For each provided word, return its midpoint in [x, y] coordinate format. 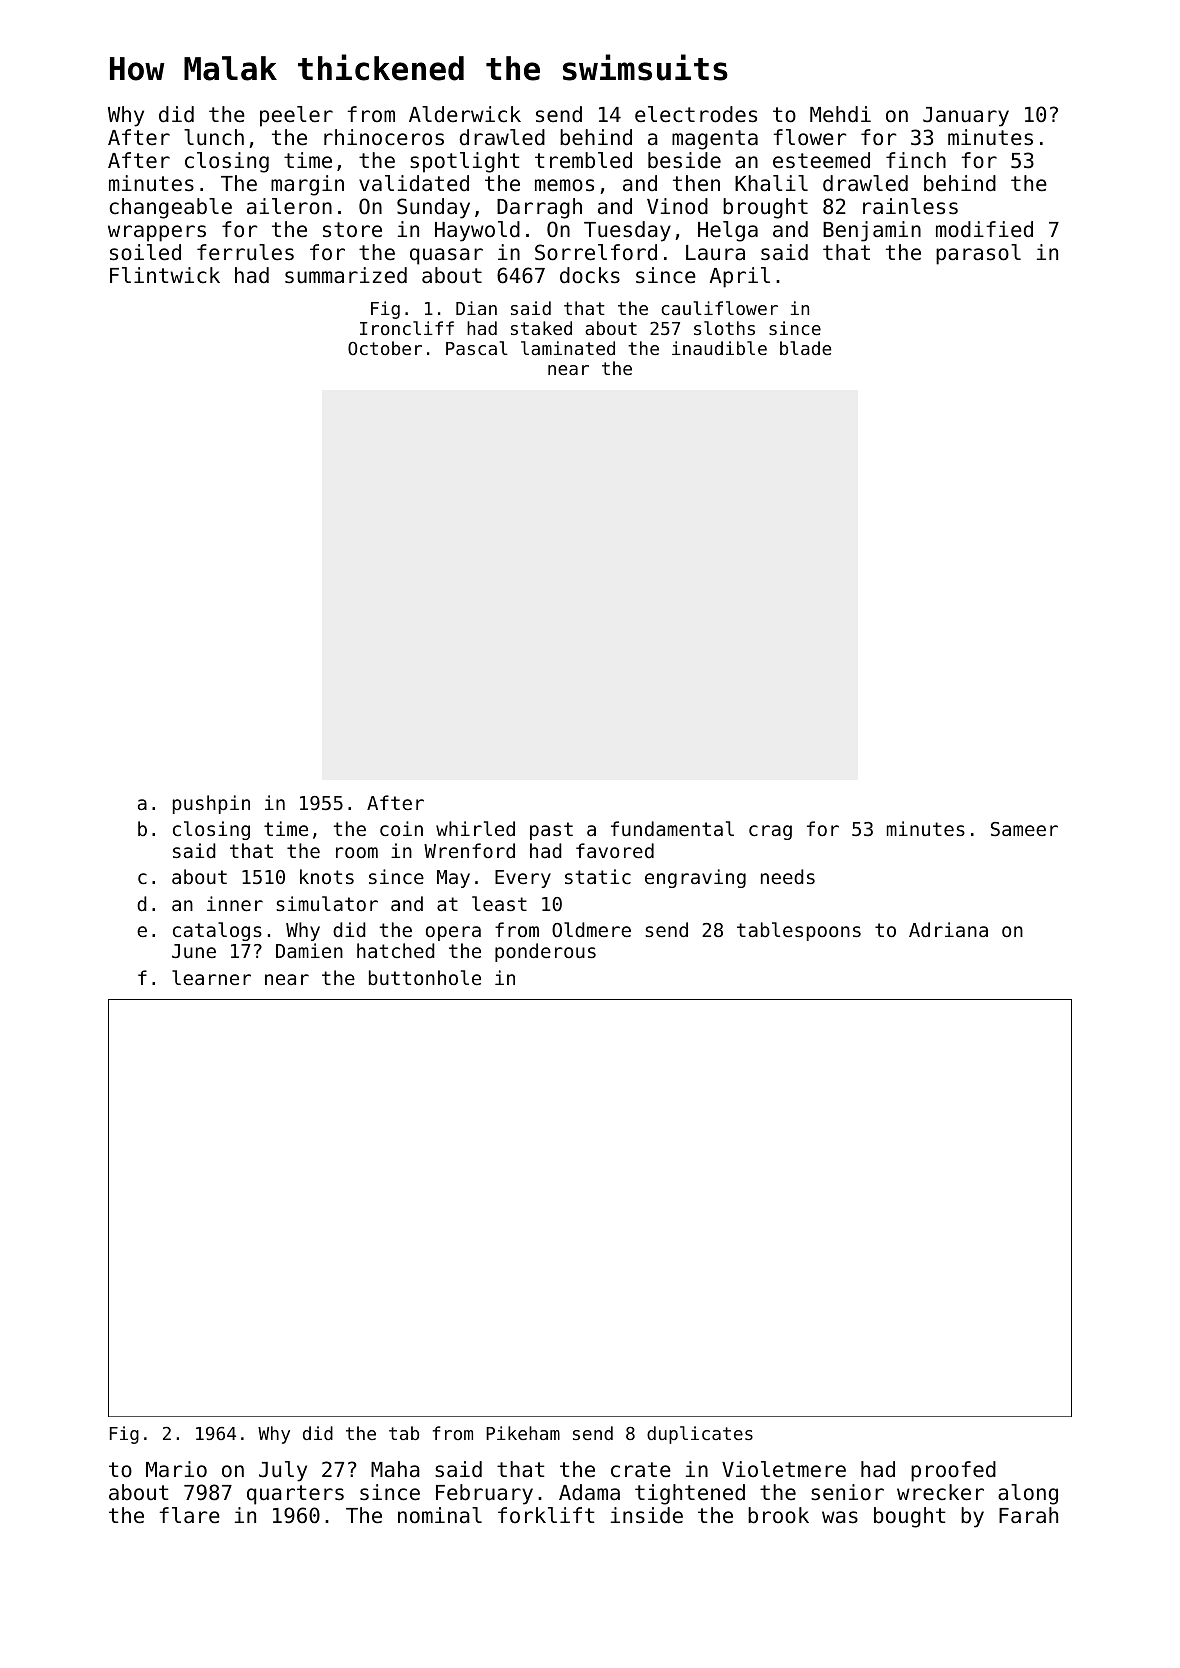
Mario [176, 1469]
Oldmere [591, 929]
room [357, 852]
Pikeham [523, 1433]
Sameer [1024, 829]
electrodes [696, 114]
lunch [214, 137]
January [966, 117]
